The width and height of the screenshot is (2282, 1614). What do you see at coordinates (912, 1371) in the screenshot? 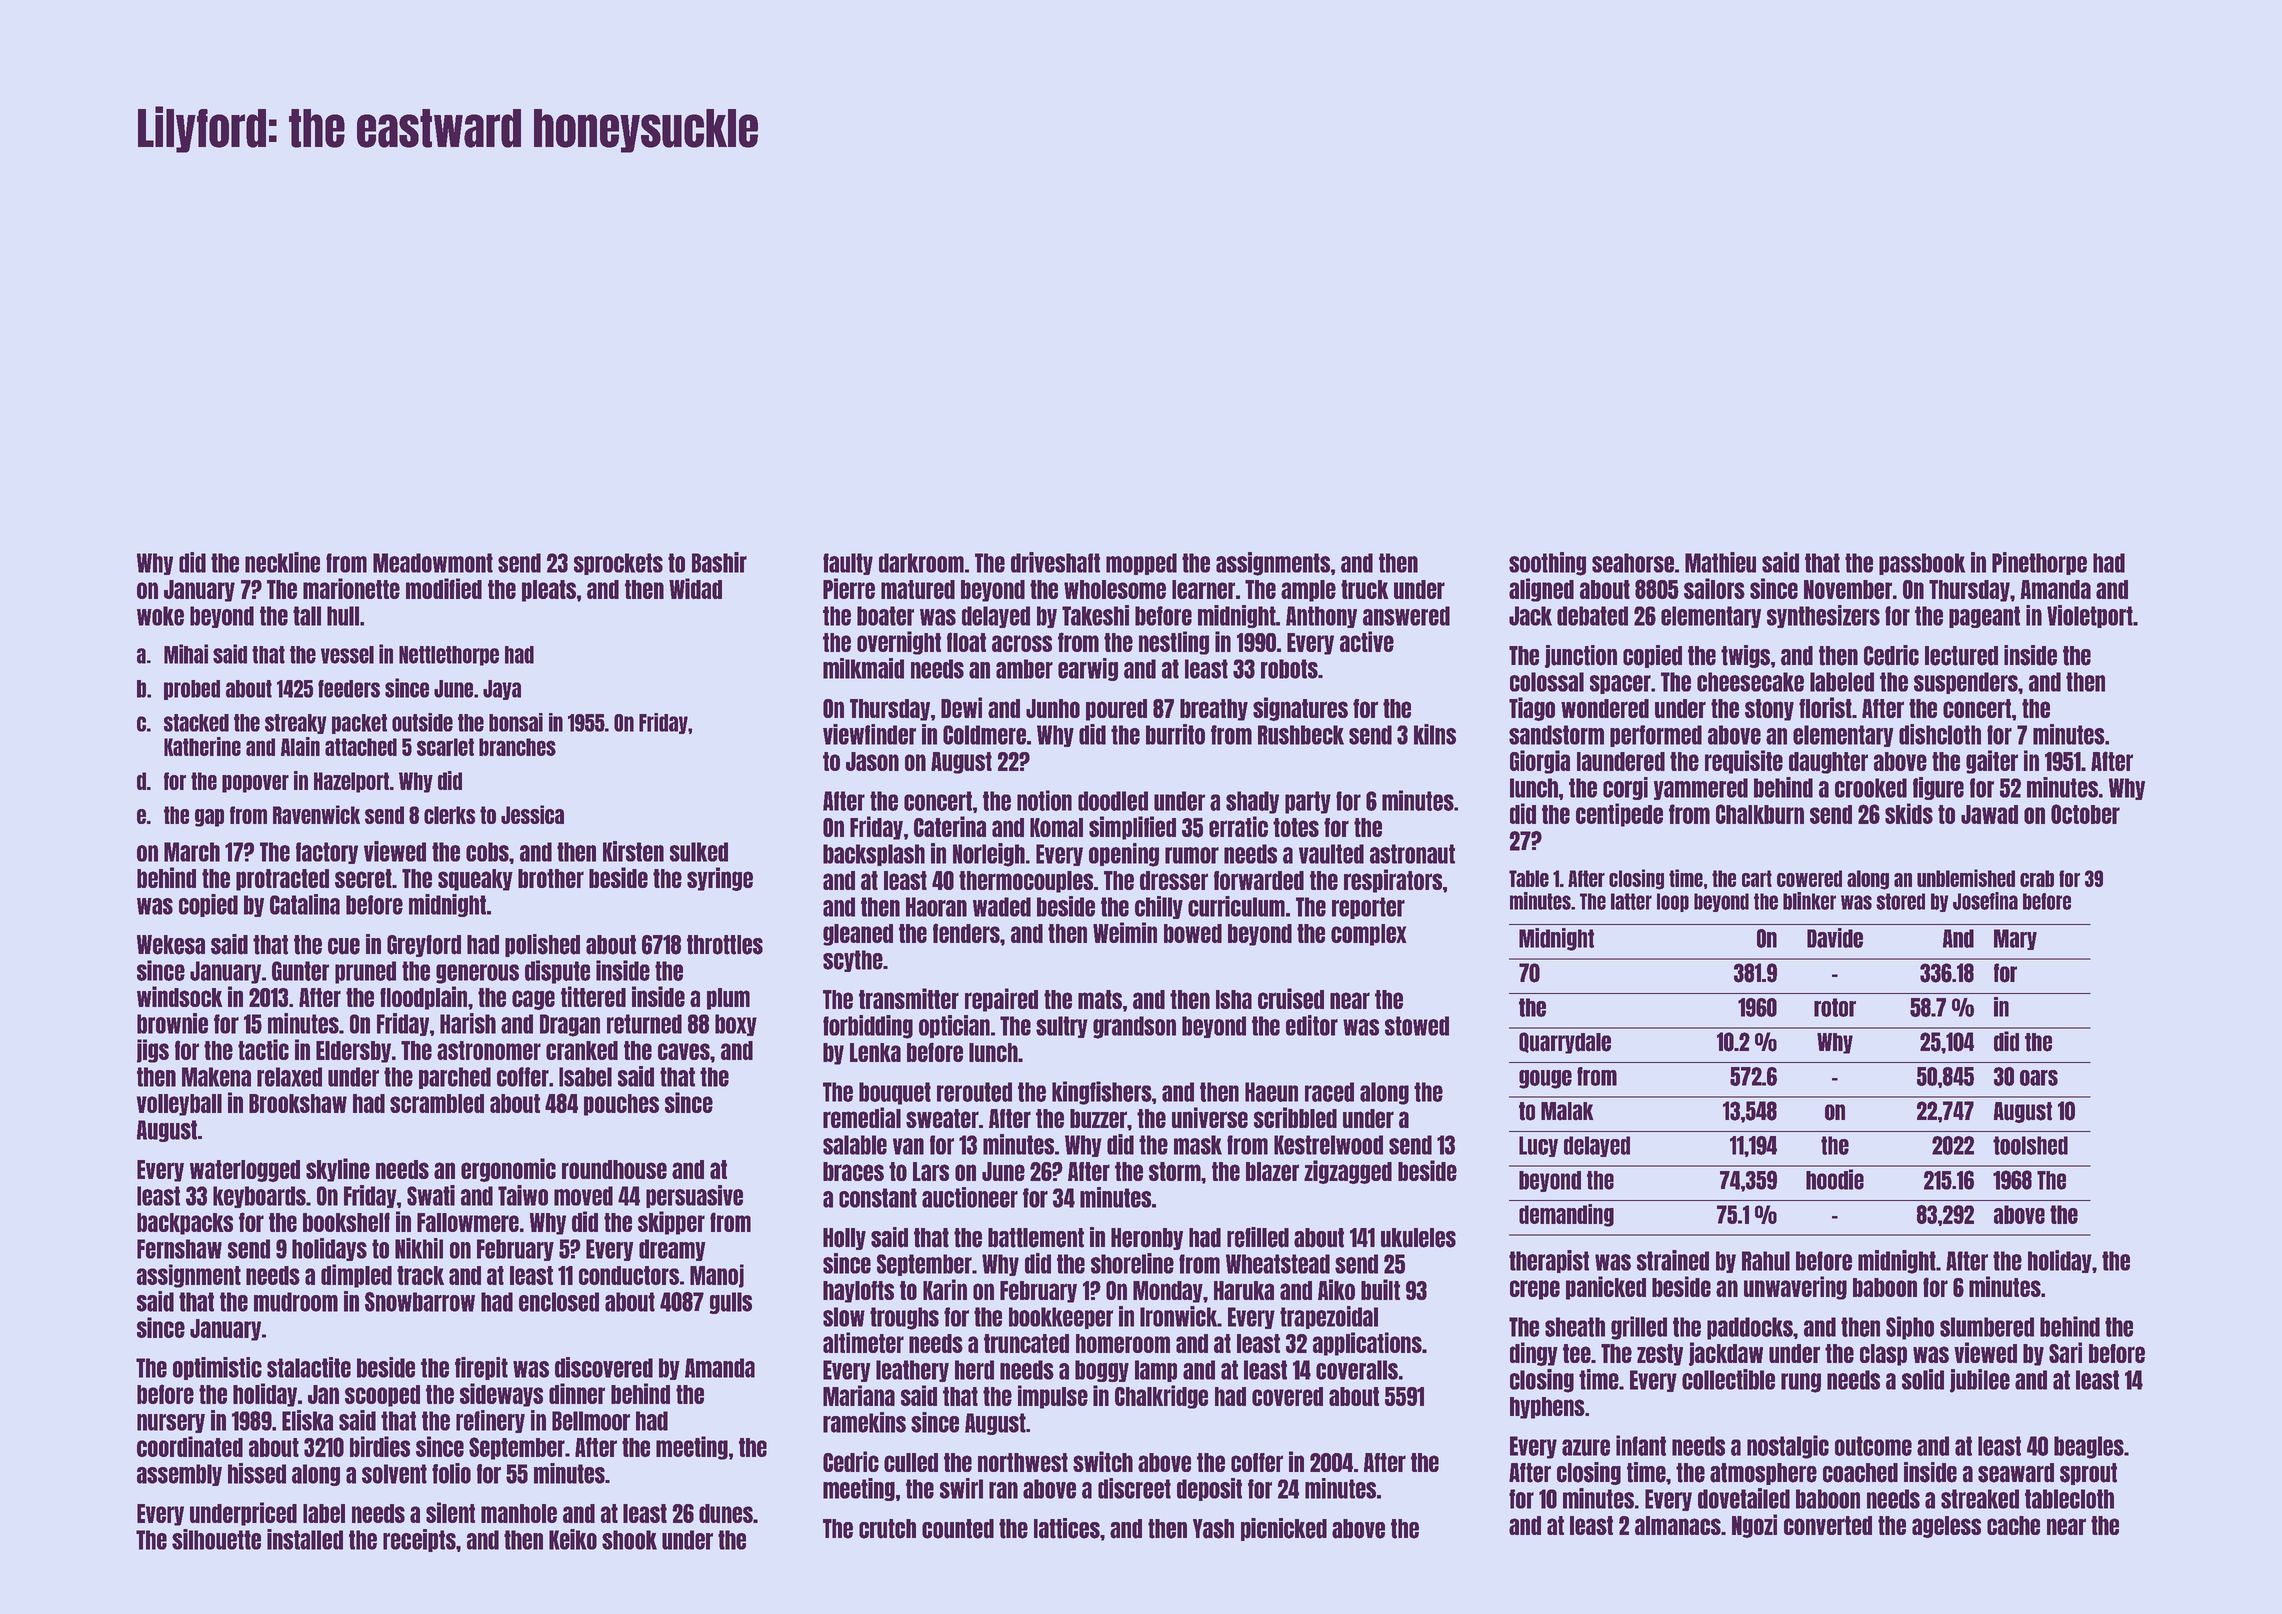
I see `leathery` at bounding box center [912, 1371].
